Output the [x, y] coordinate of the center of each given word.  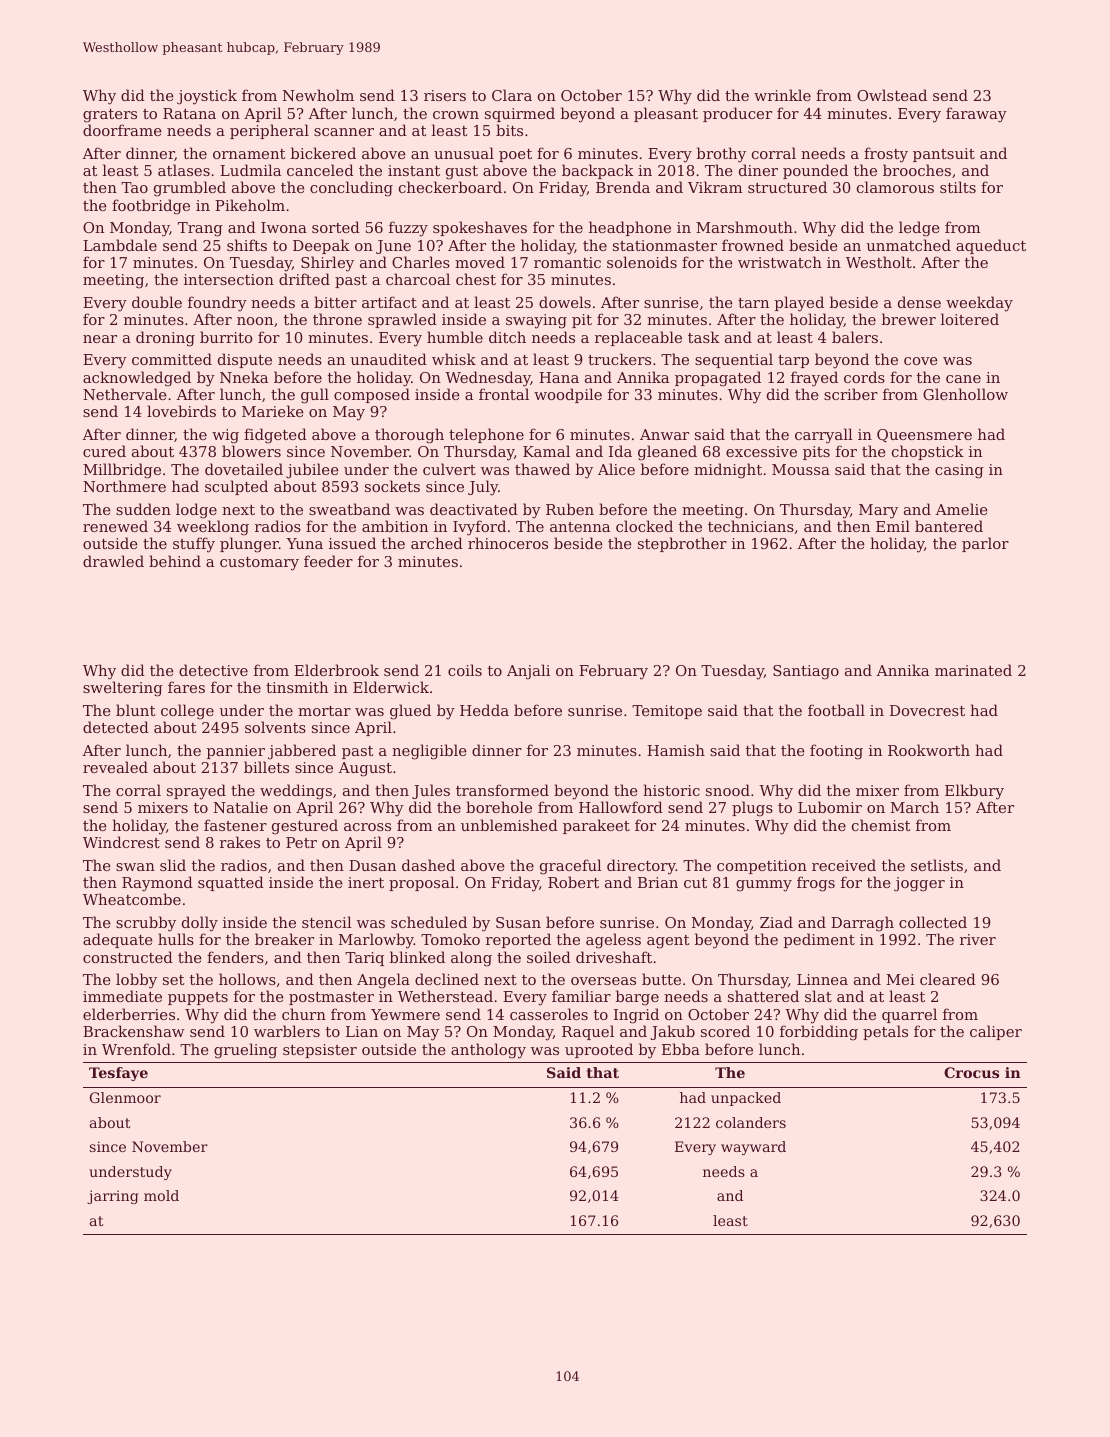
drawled [113, 561]
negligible [429, 752]
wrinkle [782, 95]
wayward [753, 1148]
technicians [751, 526]
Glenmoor [125, 1097]
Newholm [318, 95]
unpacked [746, 1099]
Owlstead [892, 95]
